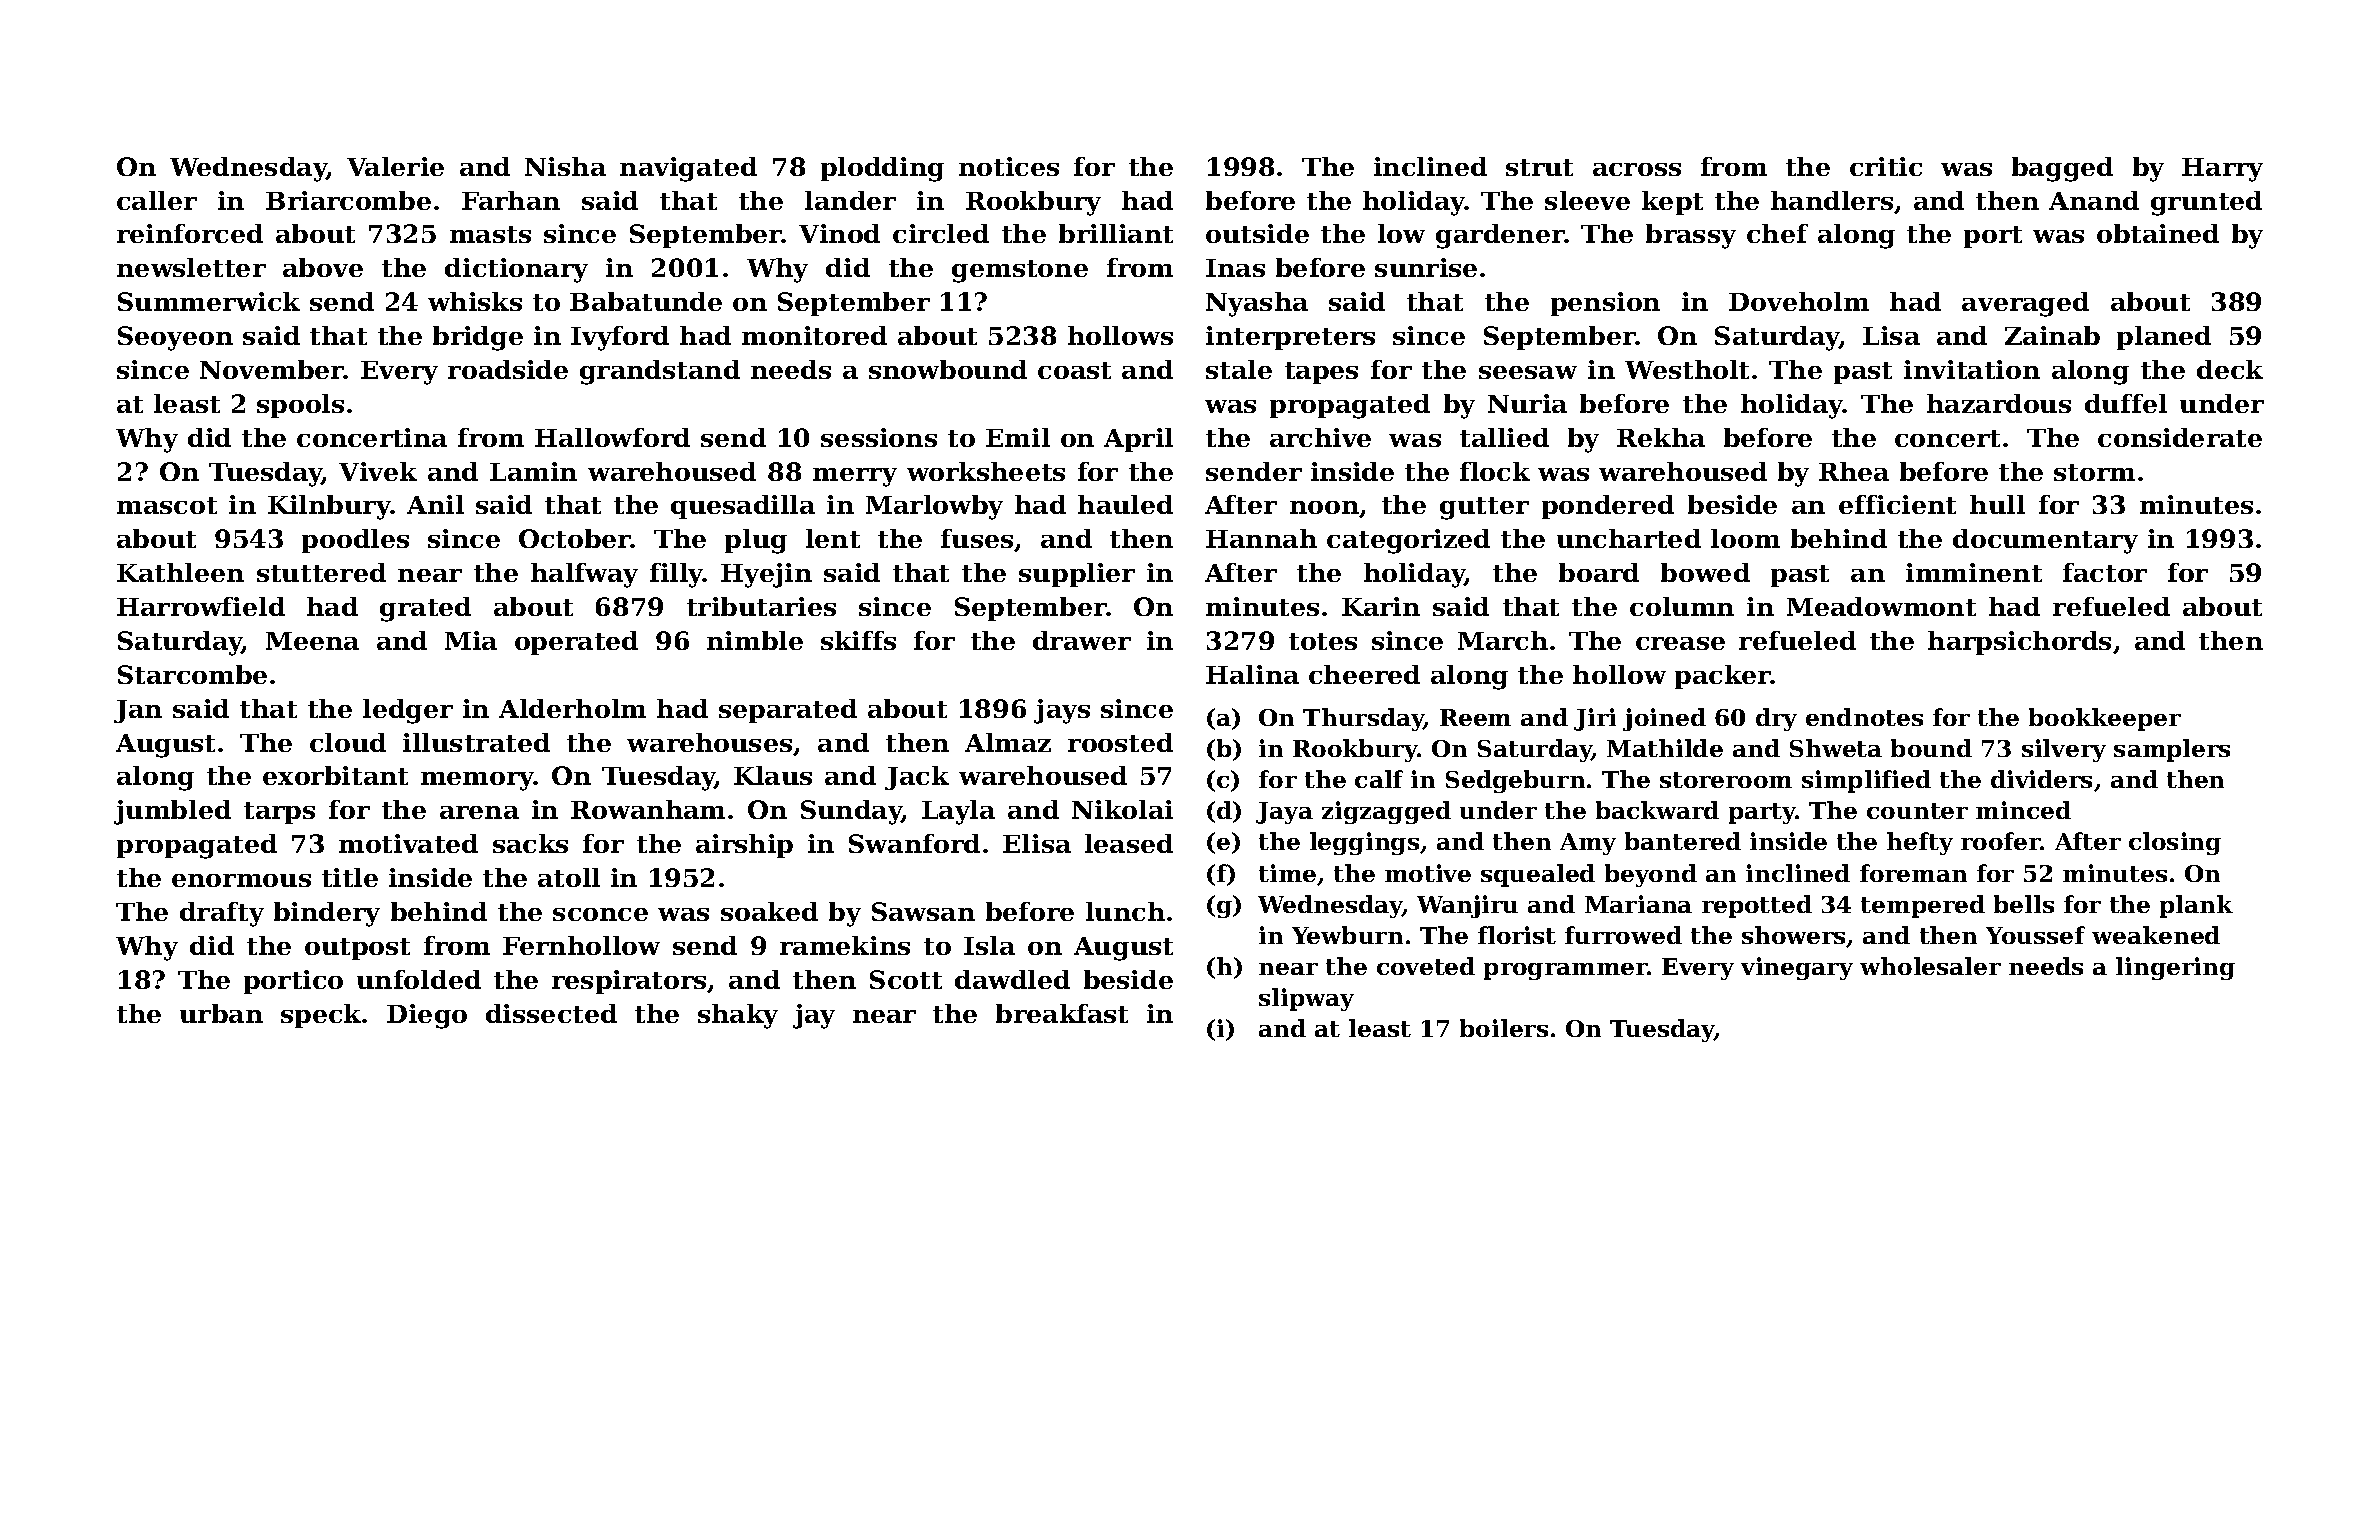  I want to click on hull, so click(1997, 504).
